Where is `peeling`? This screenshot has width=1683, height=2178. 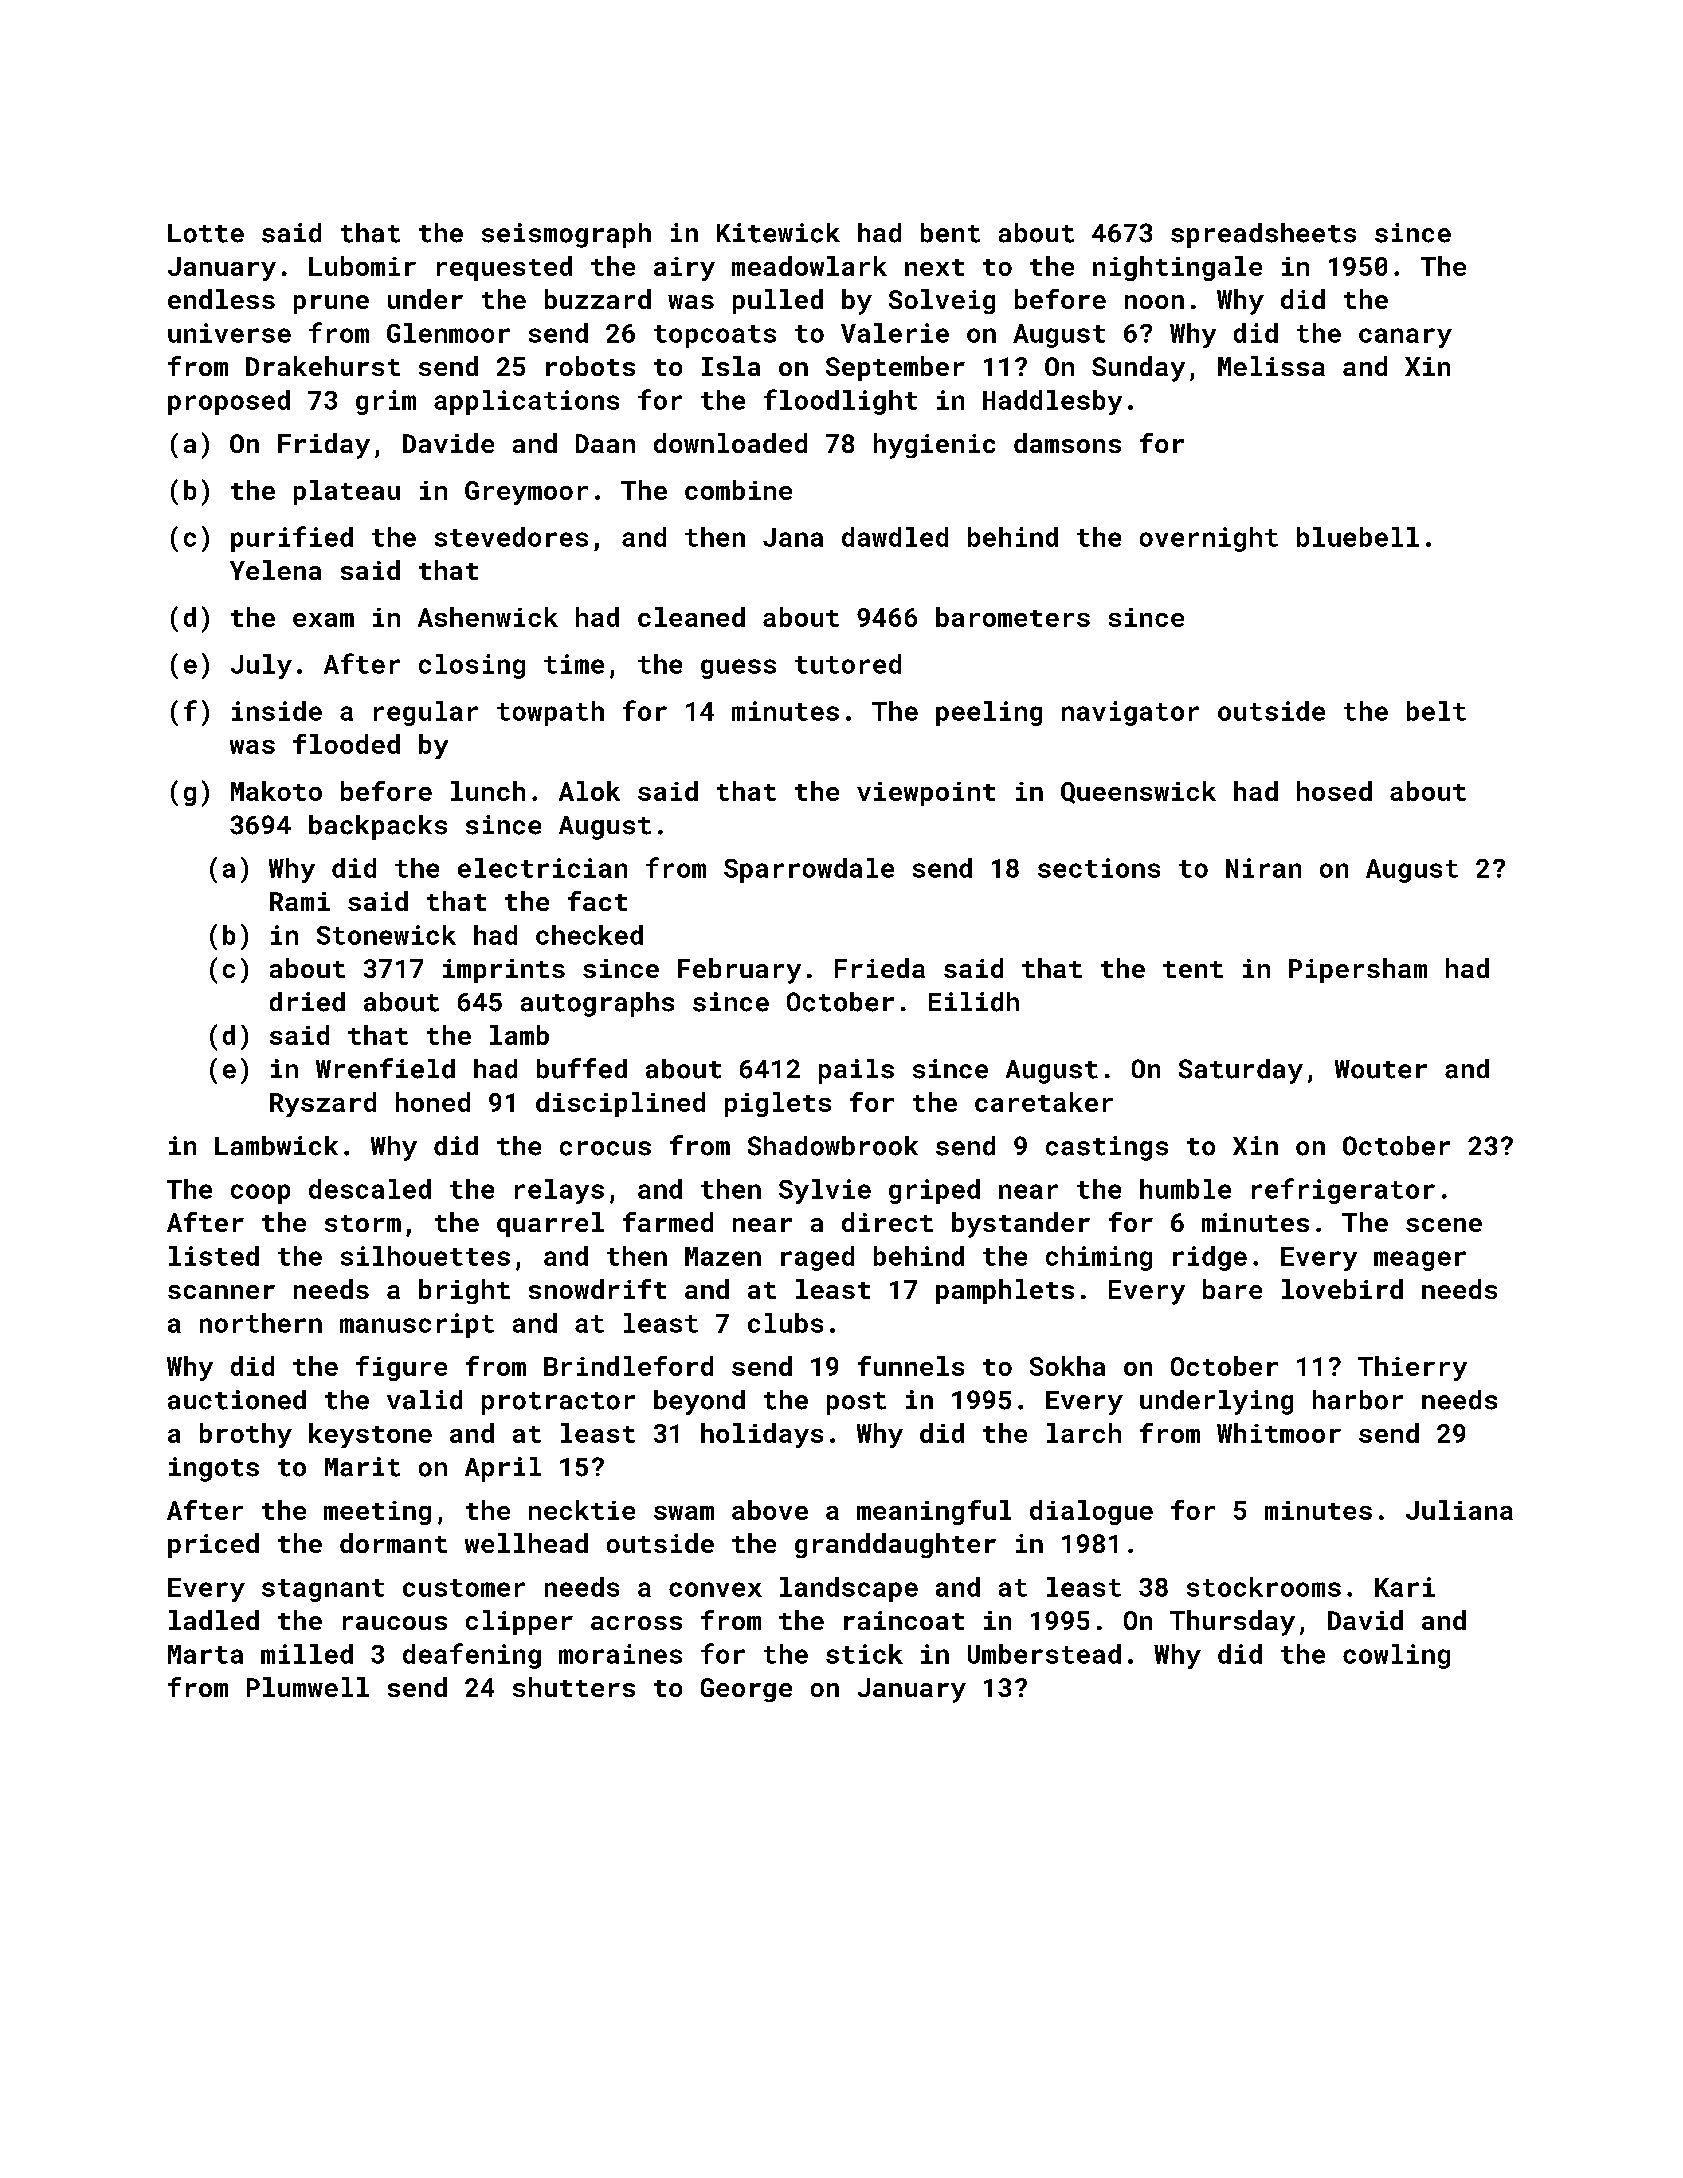 peeling is located at coordinates (989, 713).
